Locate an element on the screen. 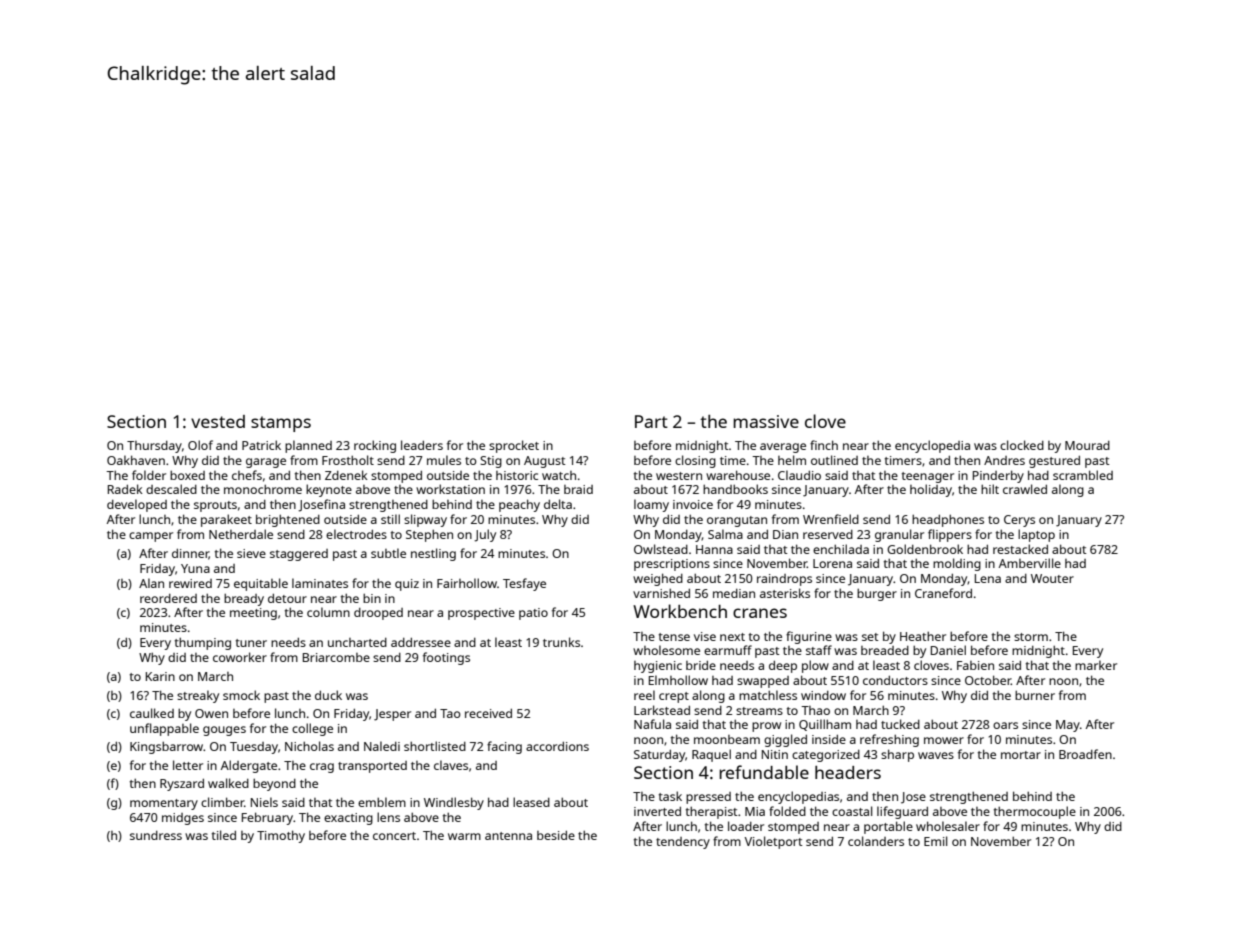 This screenshot has height=952, width=1233. February is located at coordinates (267, 818).
